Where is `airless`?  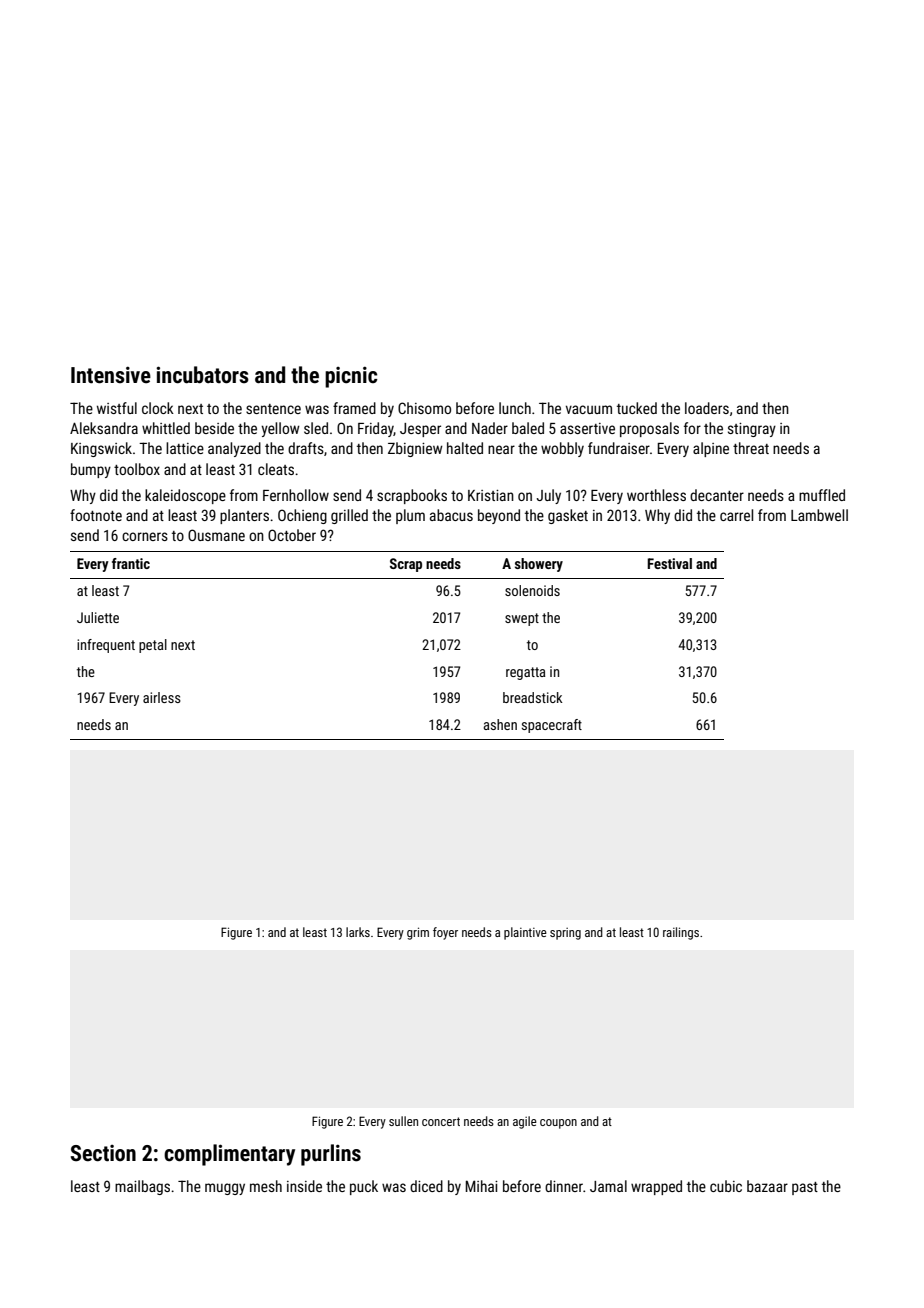
airless is located at coordinates (162, 697).
